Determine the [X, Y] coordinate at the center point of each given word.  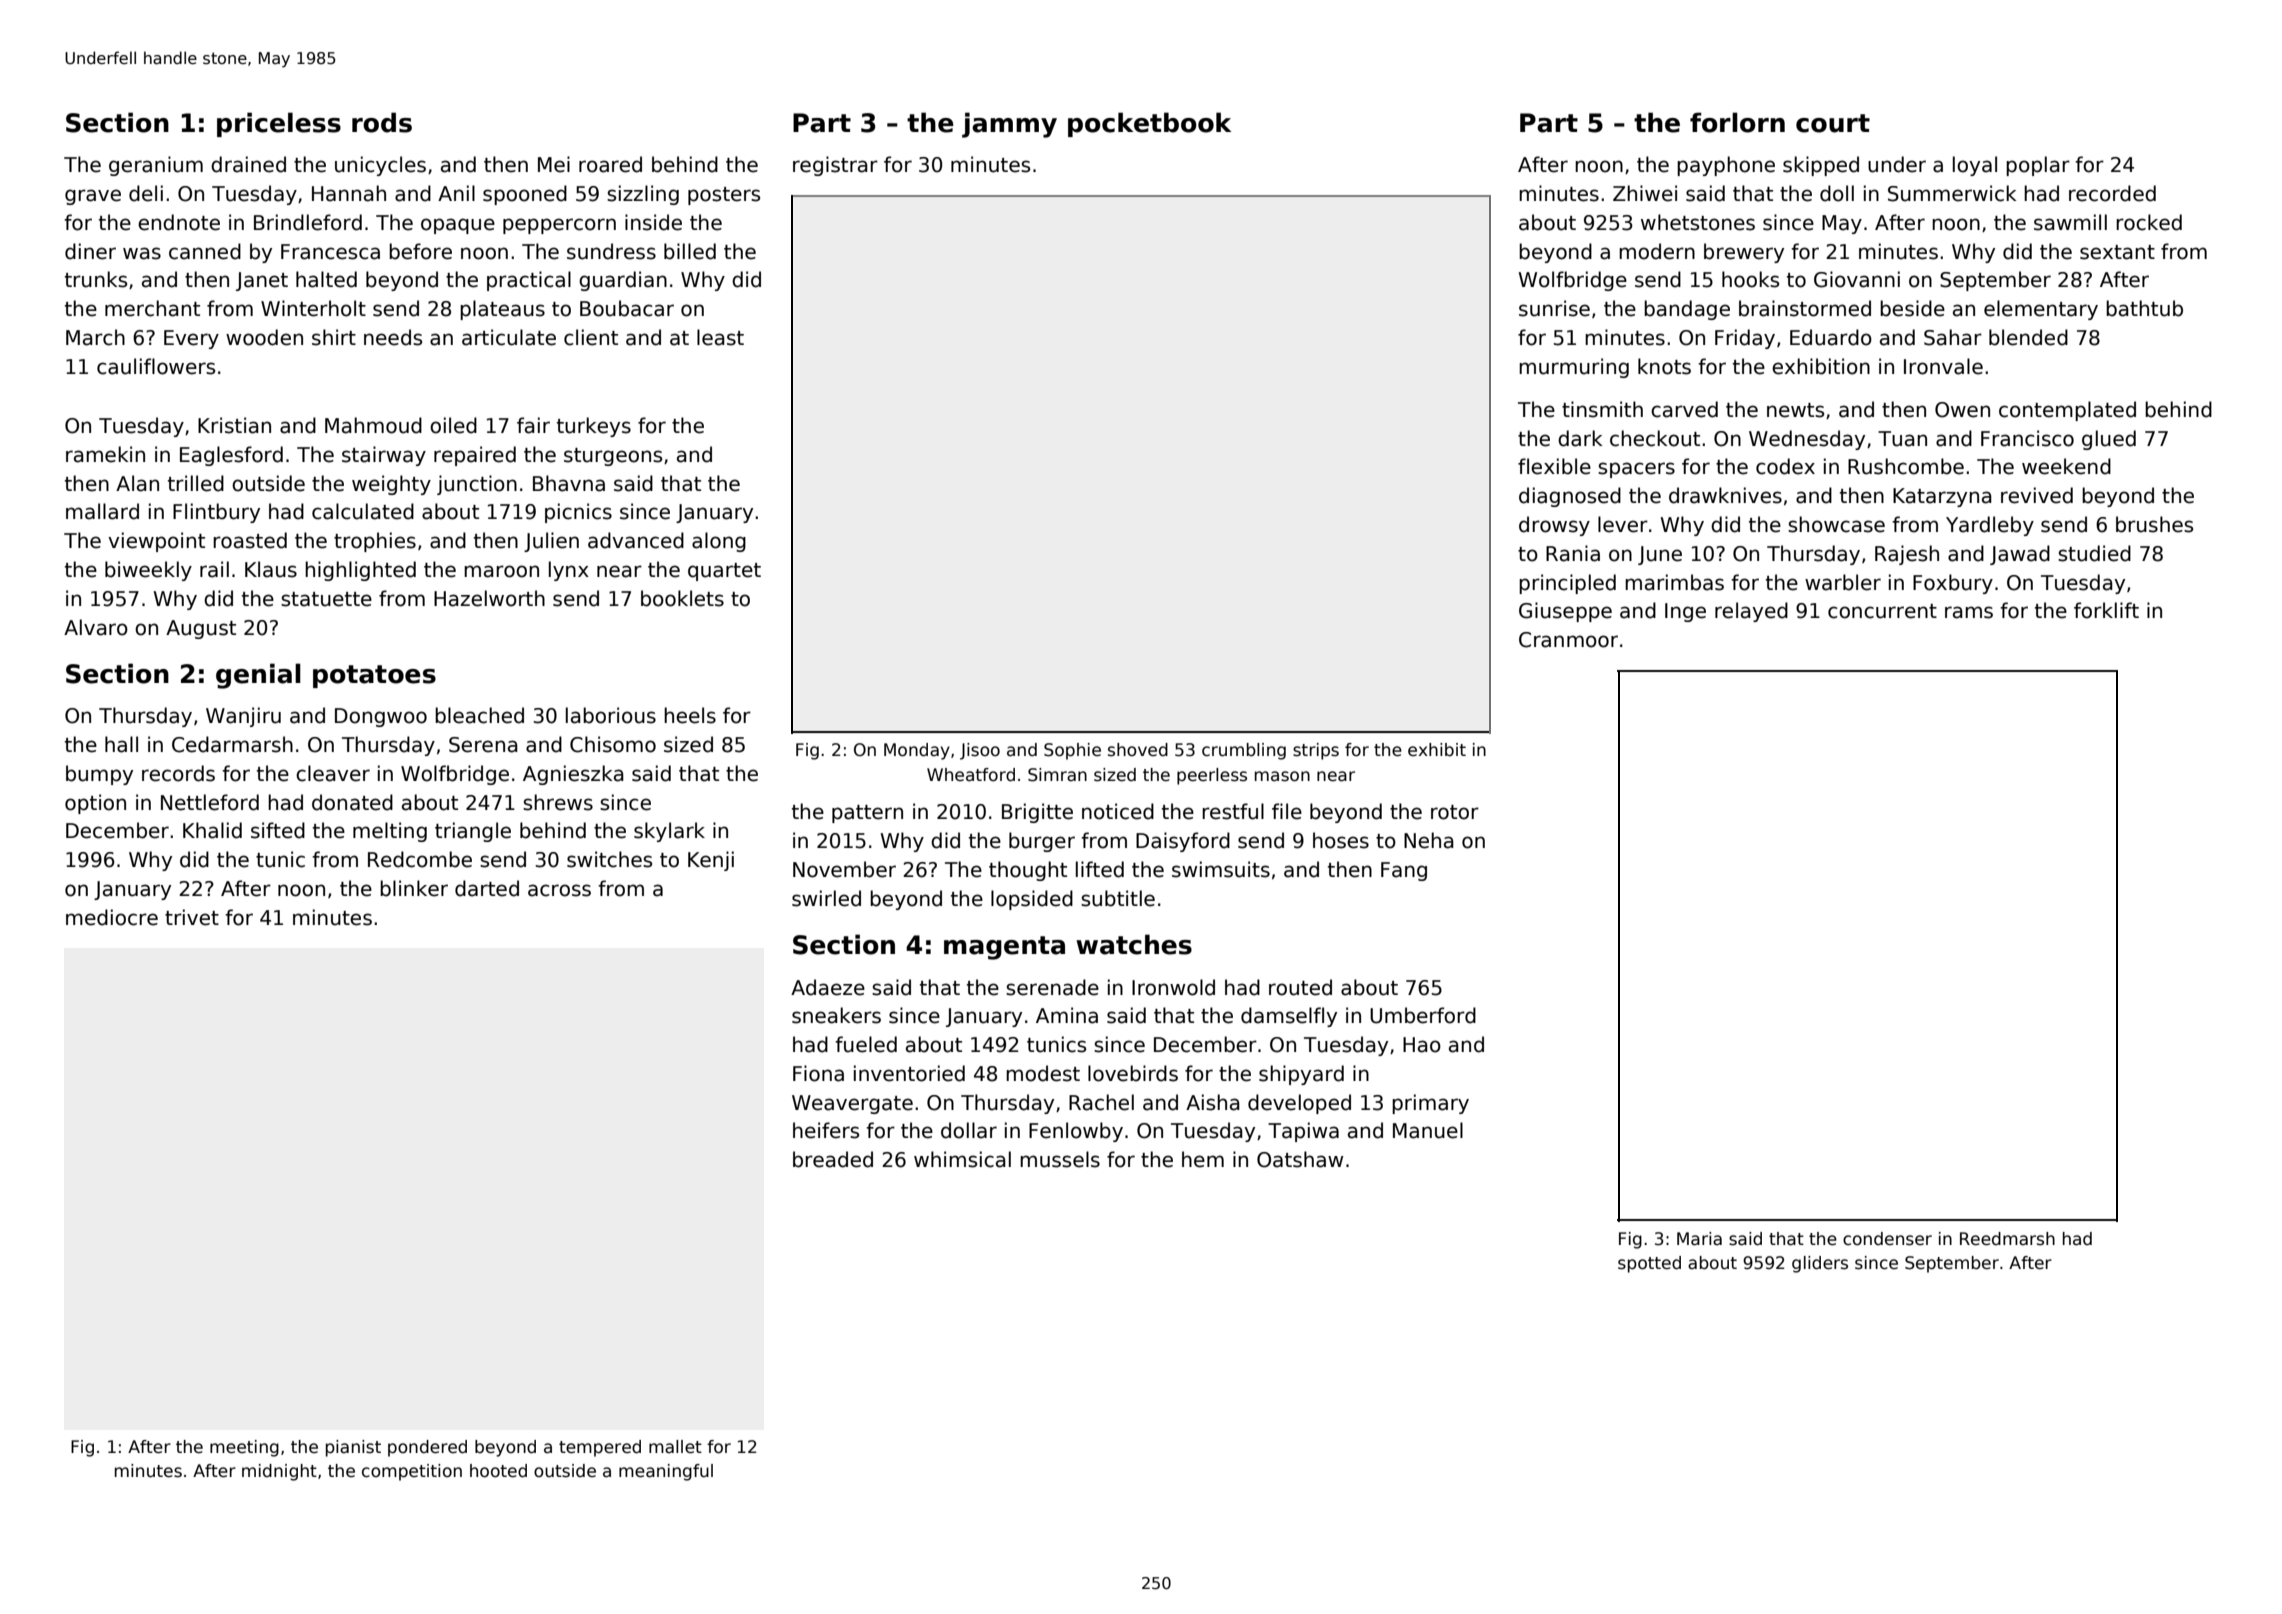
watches [1134, 944]
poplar [2038, 166]
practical [529, 281]
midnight [279, 1472]
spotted [1649, 1264]
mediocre [112, 917]
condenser [1887, 1239]
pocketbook [1149, 124]
